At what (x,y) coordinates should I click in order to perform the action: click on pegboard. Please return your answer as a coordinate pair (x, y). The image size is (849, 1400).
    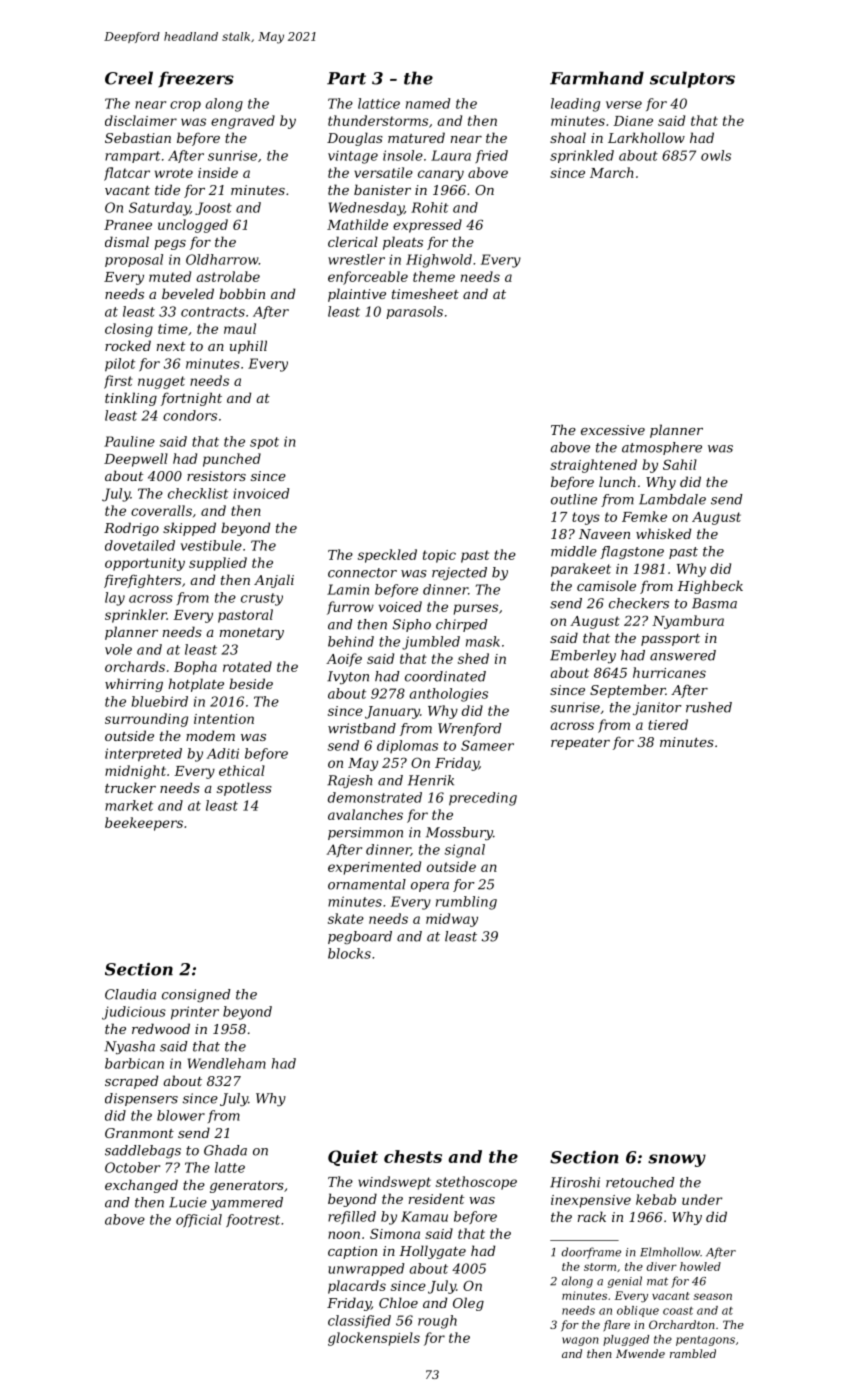
    Looking at the image, I should click on (360, 937).
